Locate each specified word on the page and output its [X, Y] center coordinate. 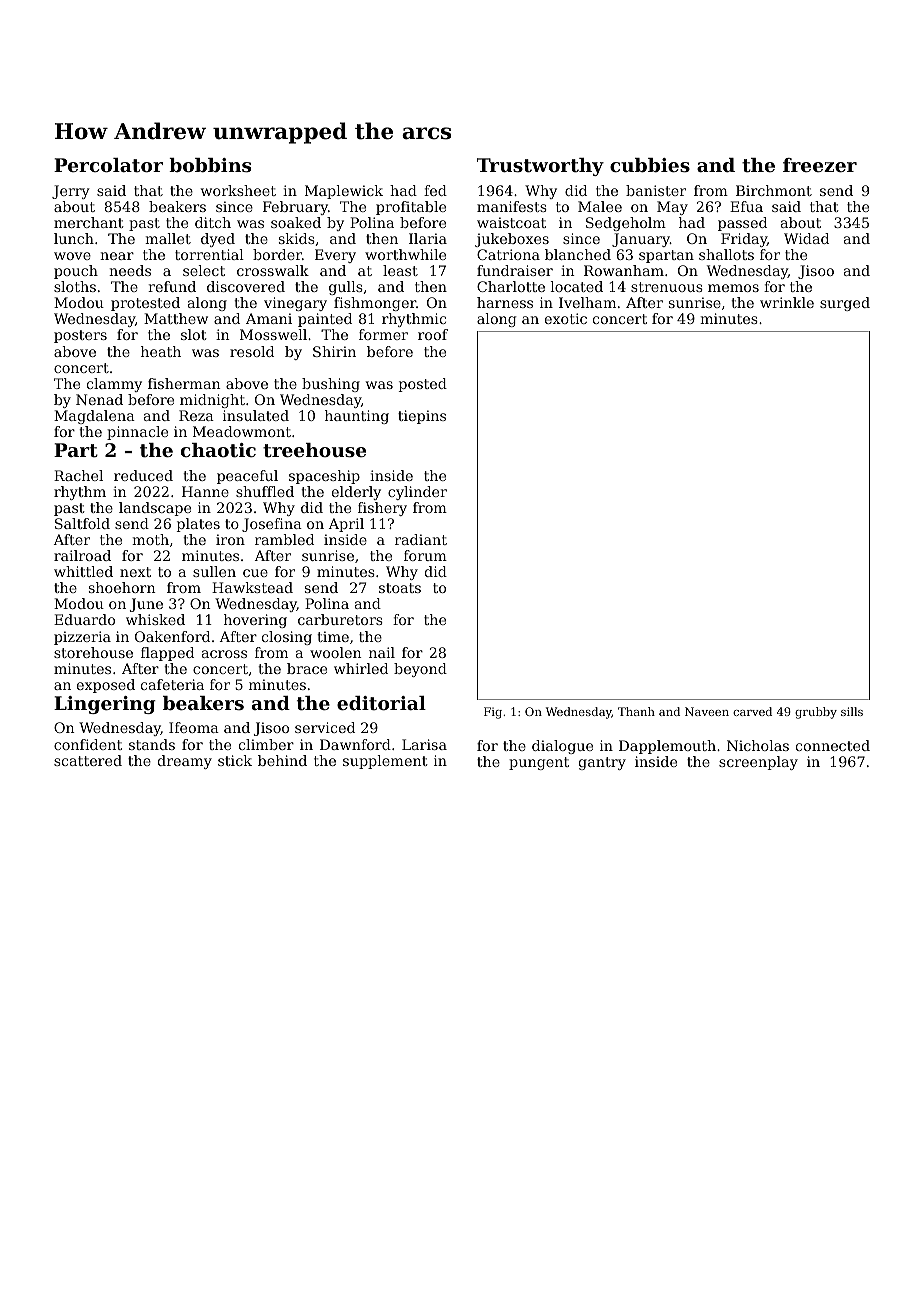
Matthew [176, 318]
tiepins [422, 417]
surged [845, 304]
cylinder [417, 493]
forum [425, 555]
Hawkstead [252, 587]
